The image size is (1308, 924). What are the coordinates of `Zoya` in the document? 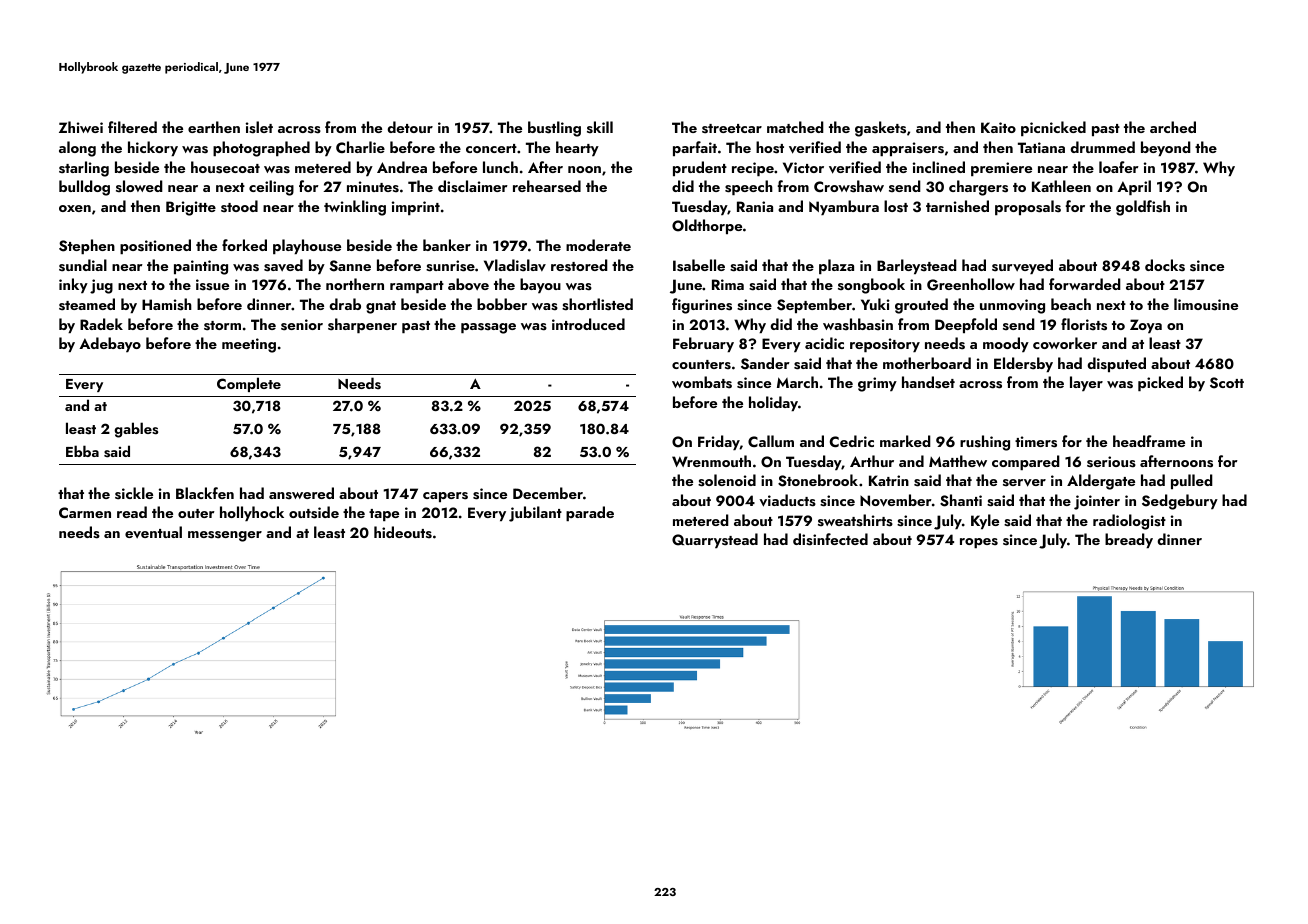 It's located at (1146, 326).
